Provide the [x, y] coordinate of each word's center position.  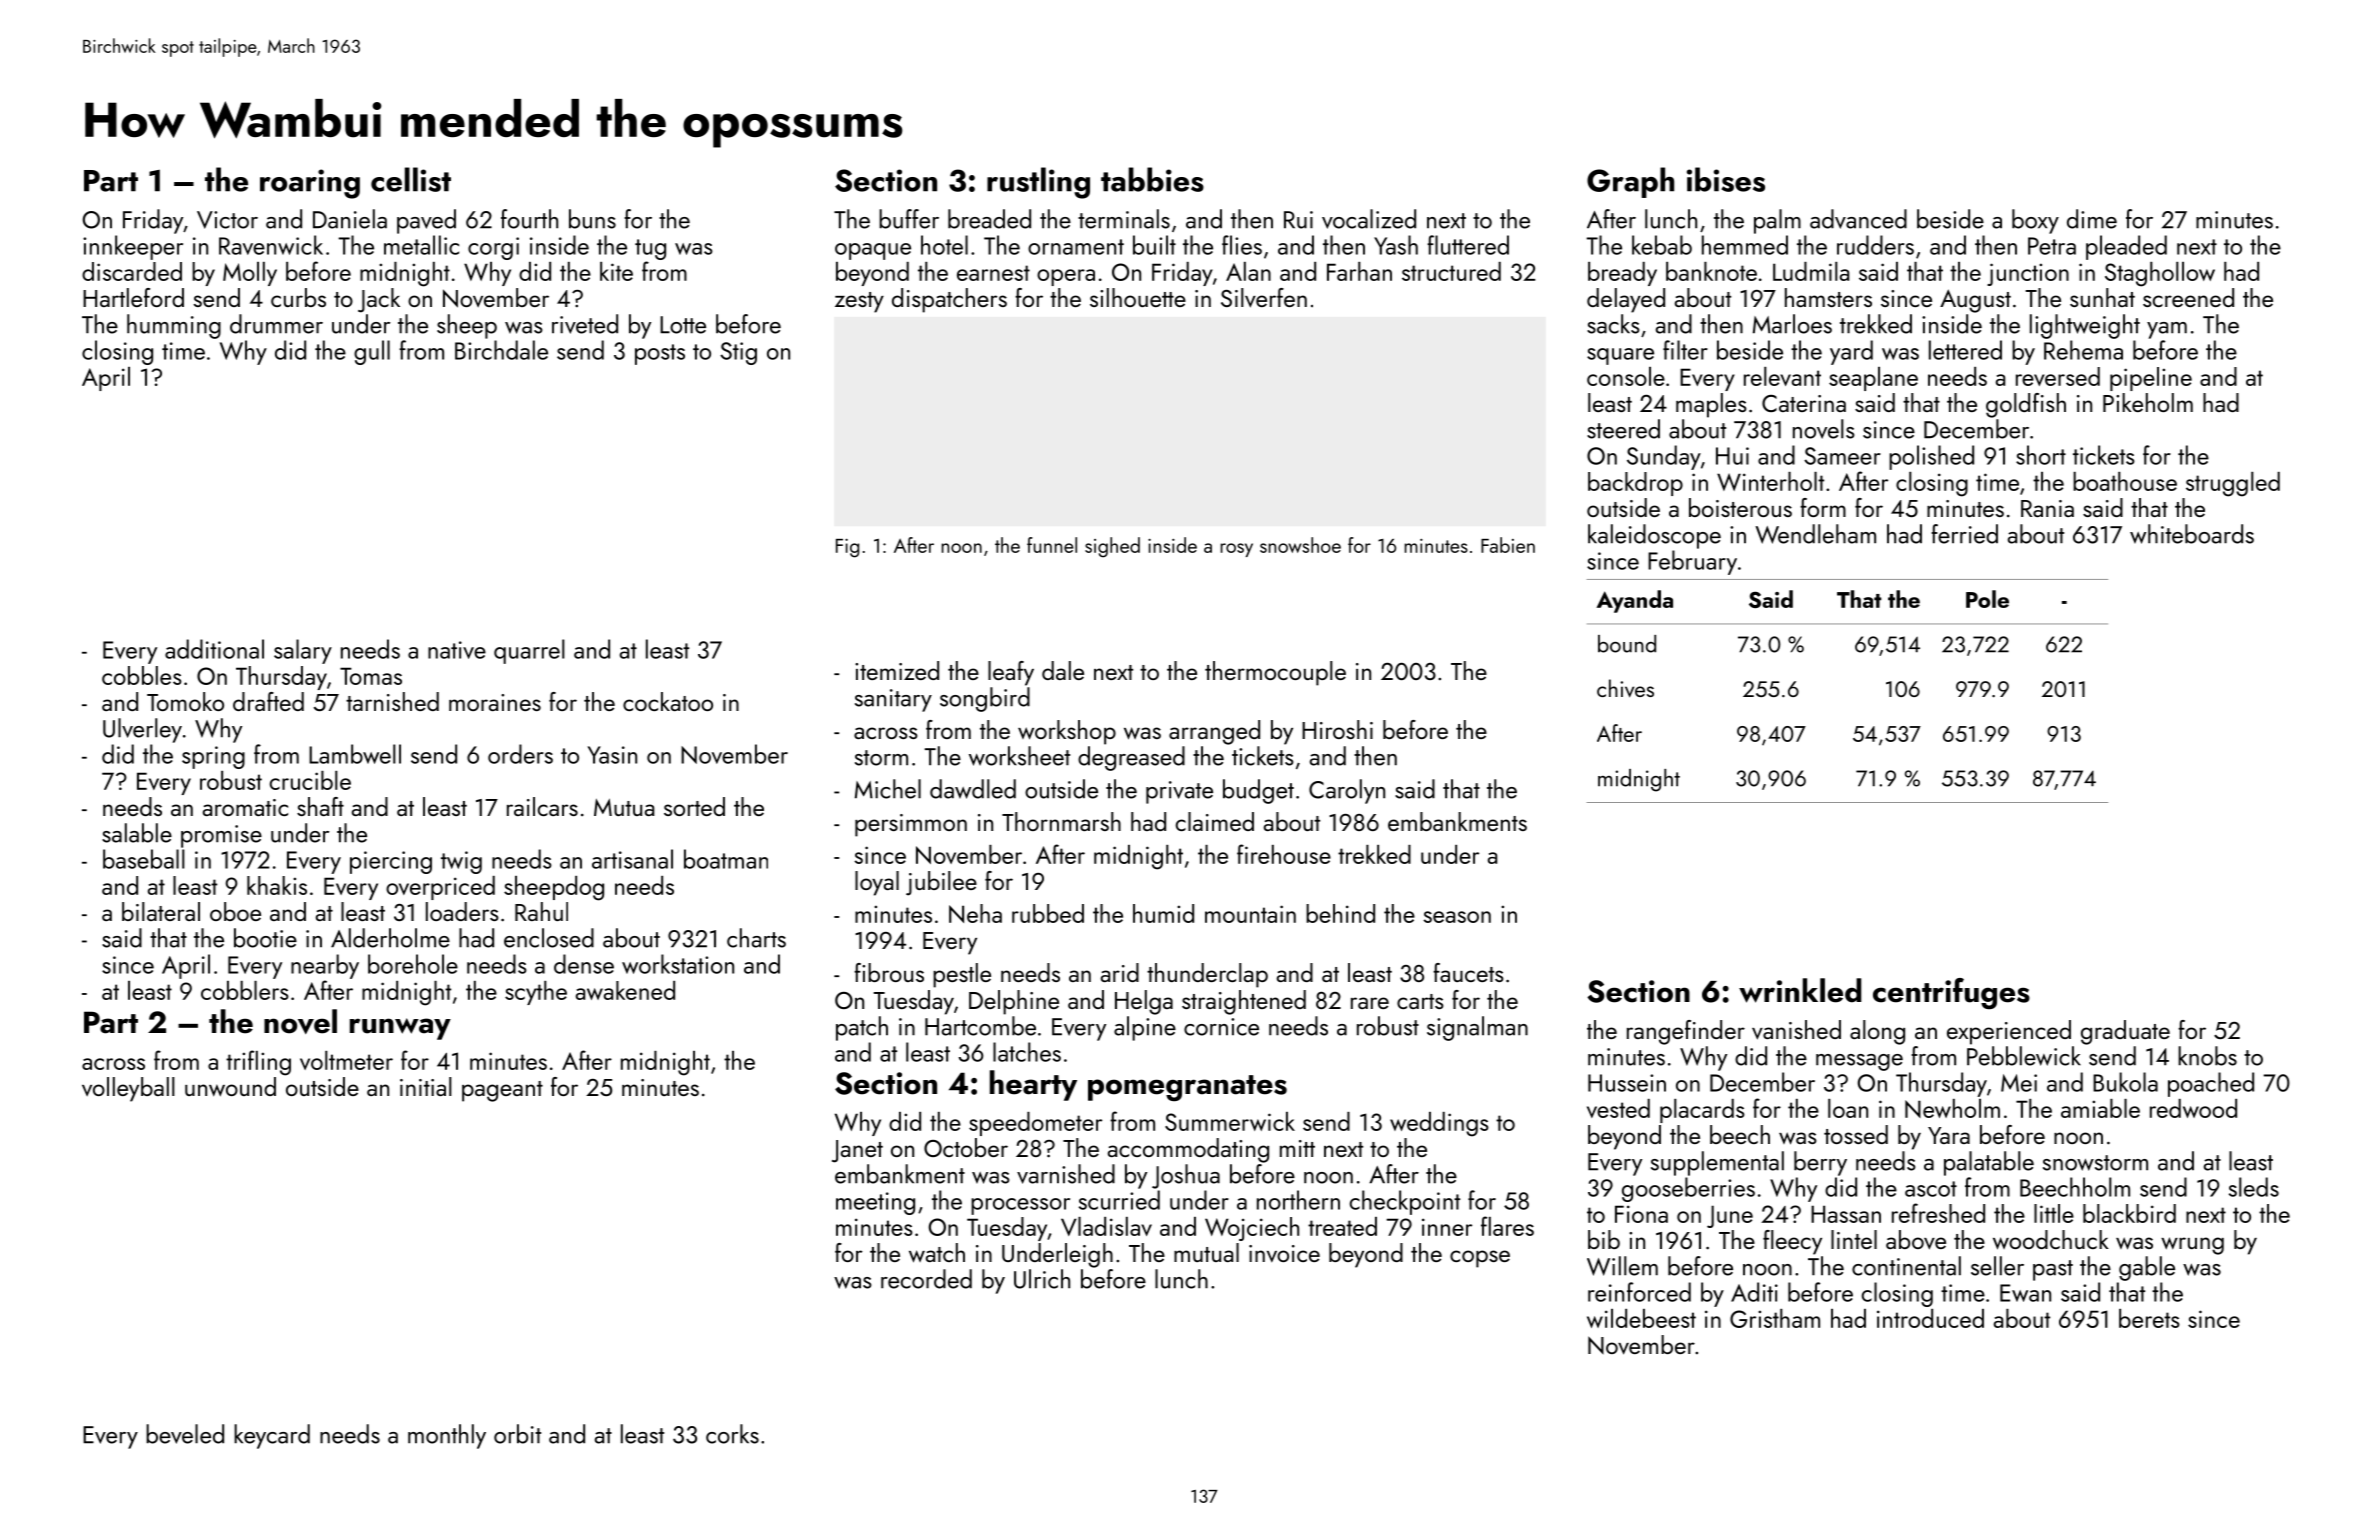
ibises [1726, 179]
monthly [447, 1436]
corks [732, 1434]
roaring [310, 184]
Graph [1630, 182]
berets [2149, 1318]
